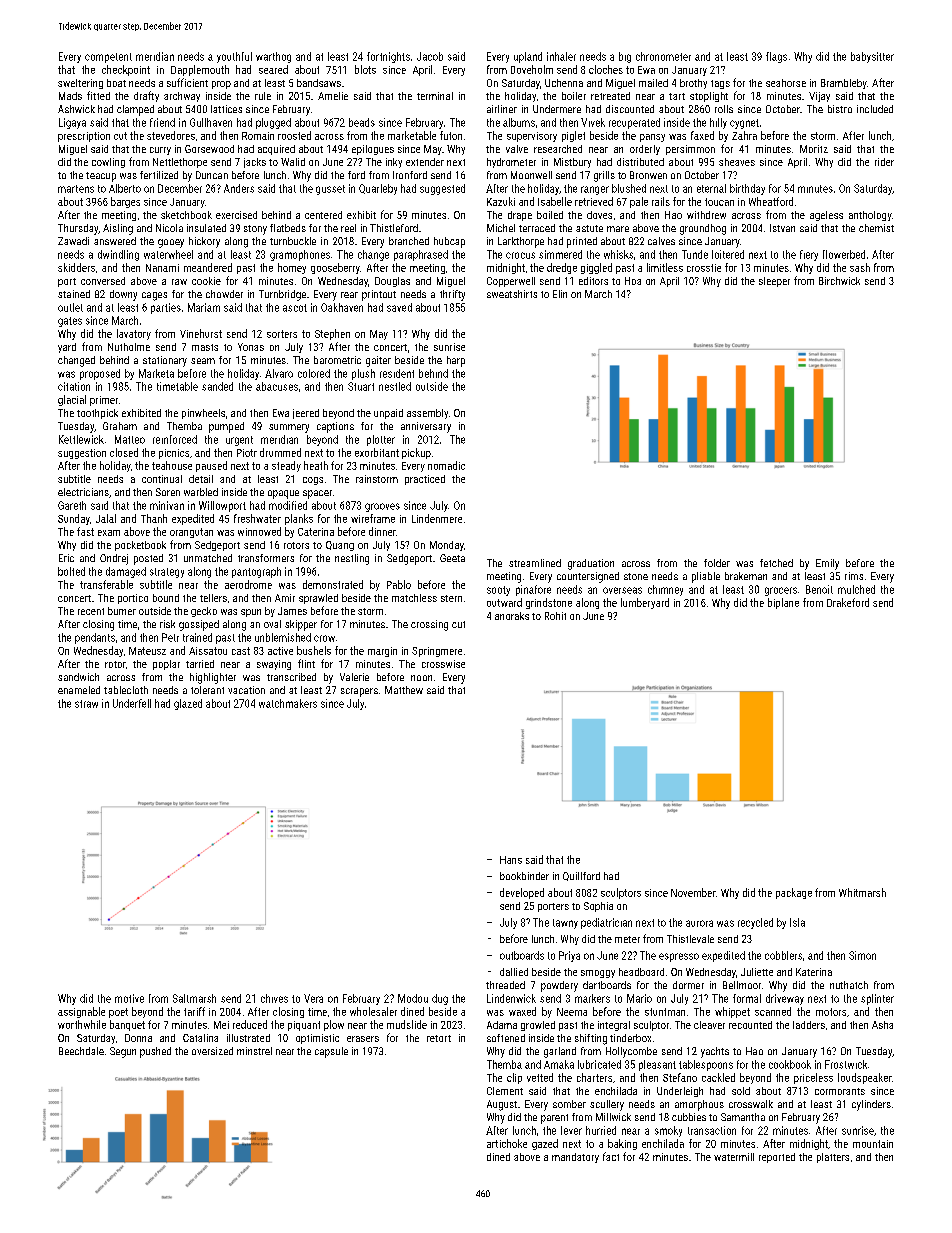 The height and width of the page is (1233, 952). I want to click on competent, so click(108, 58).
